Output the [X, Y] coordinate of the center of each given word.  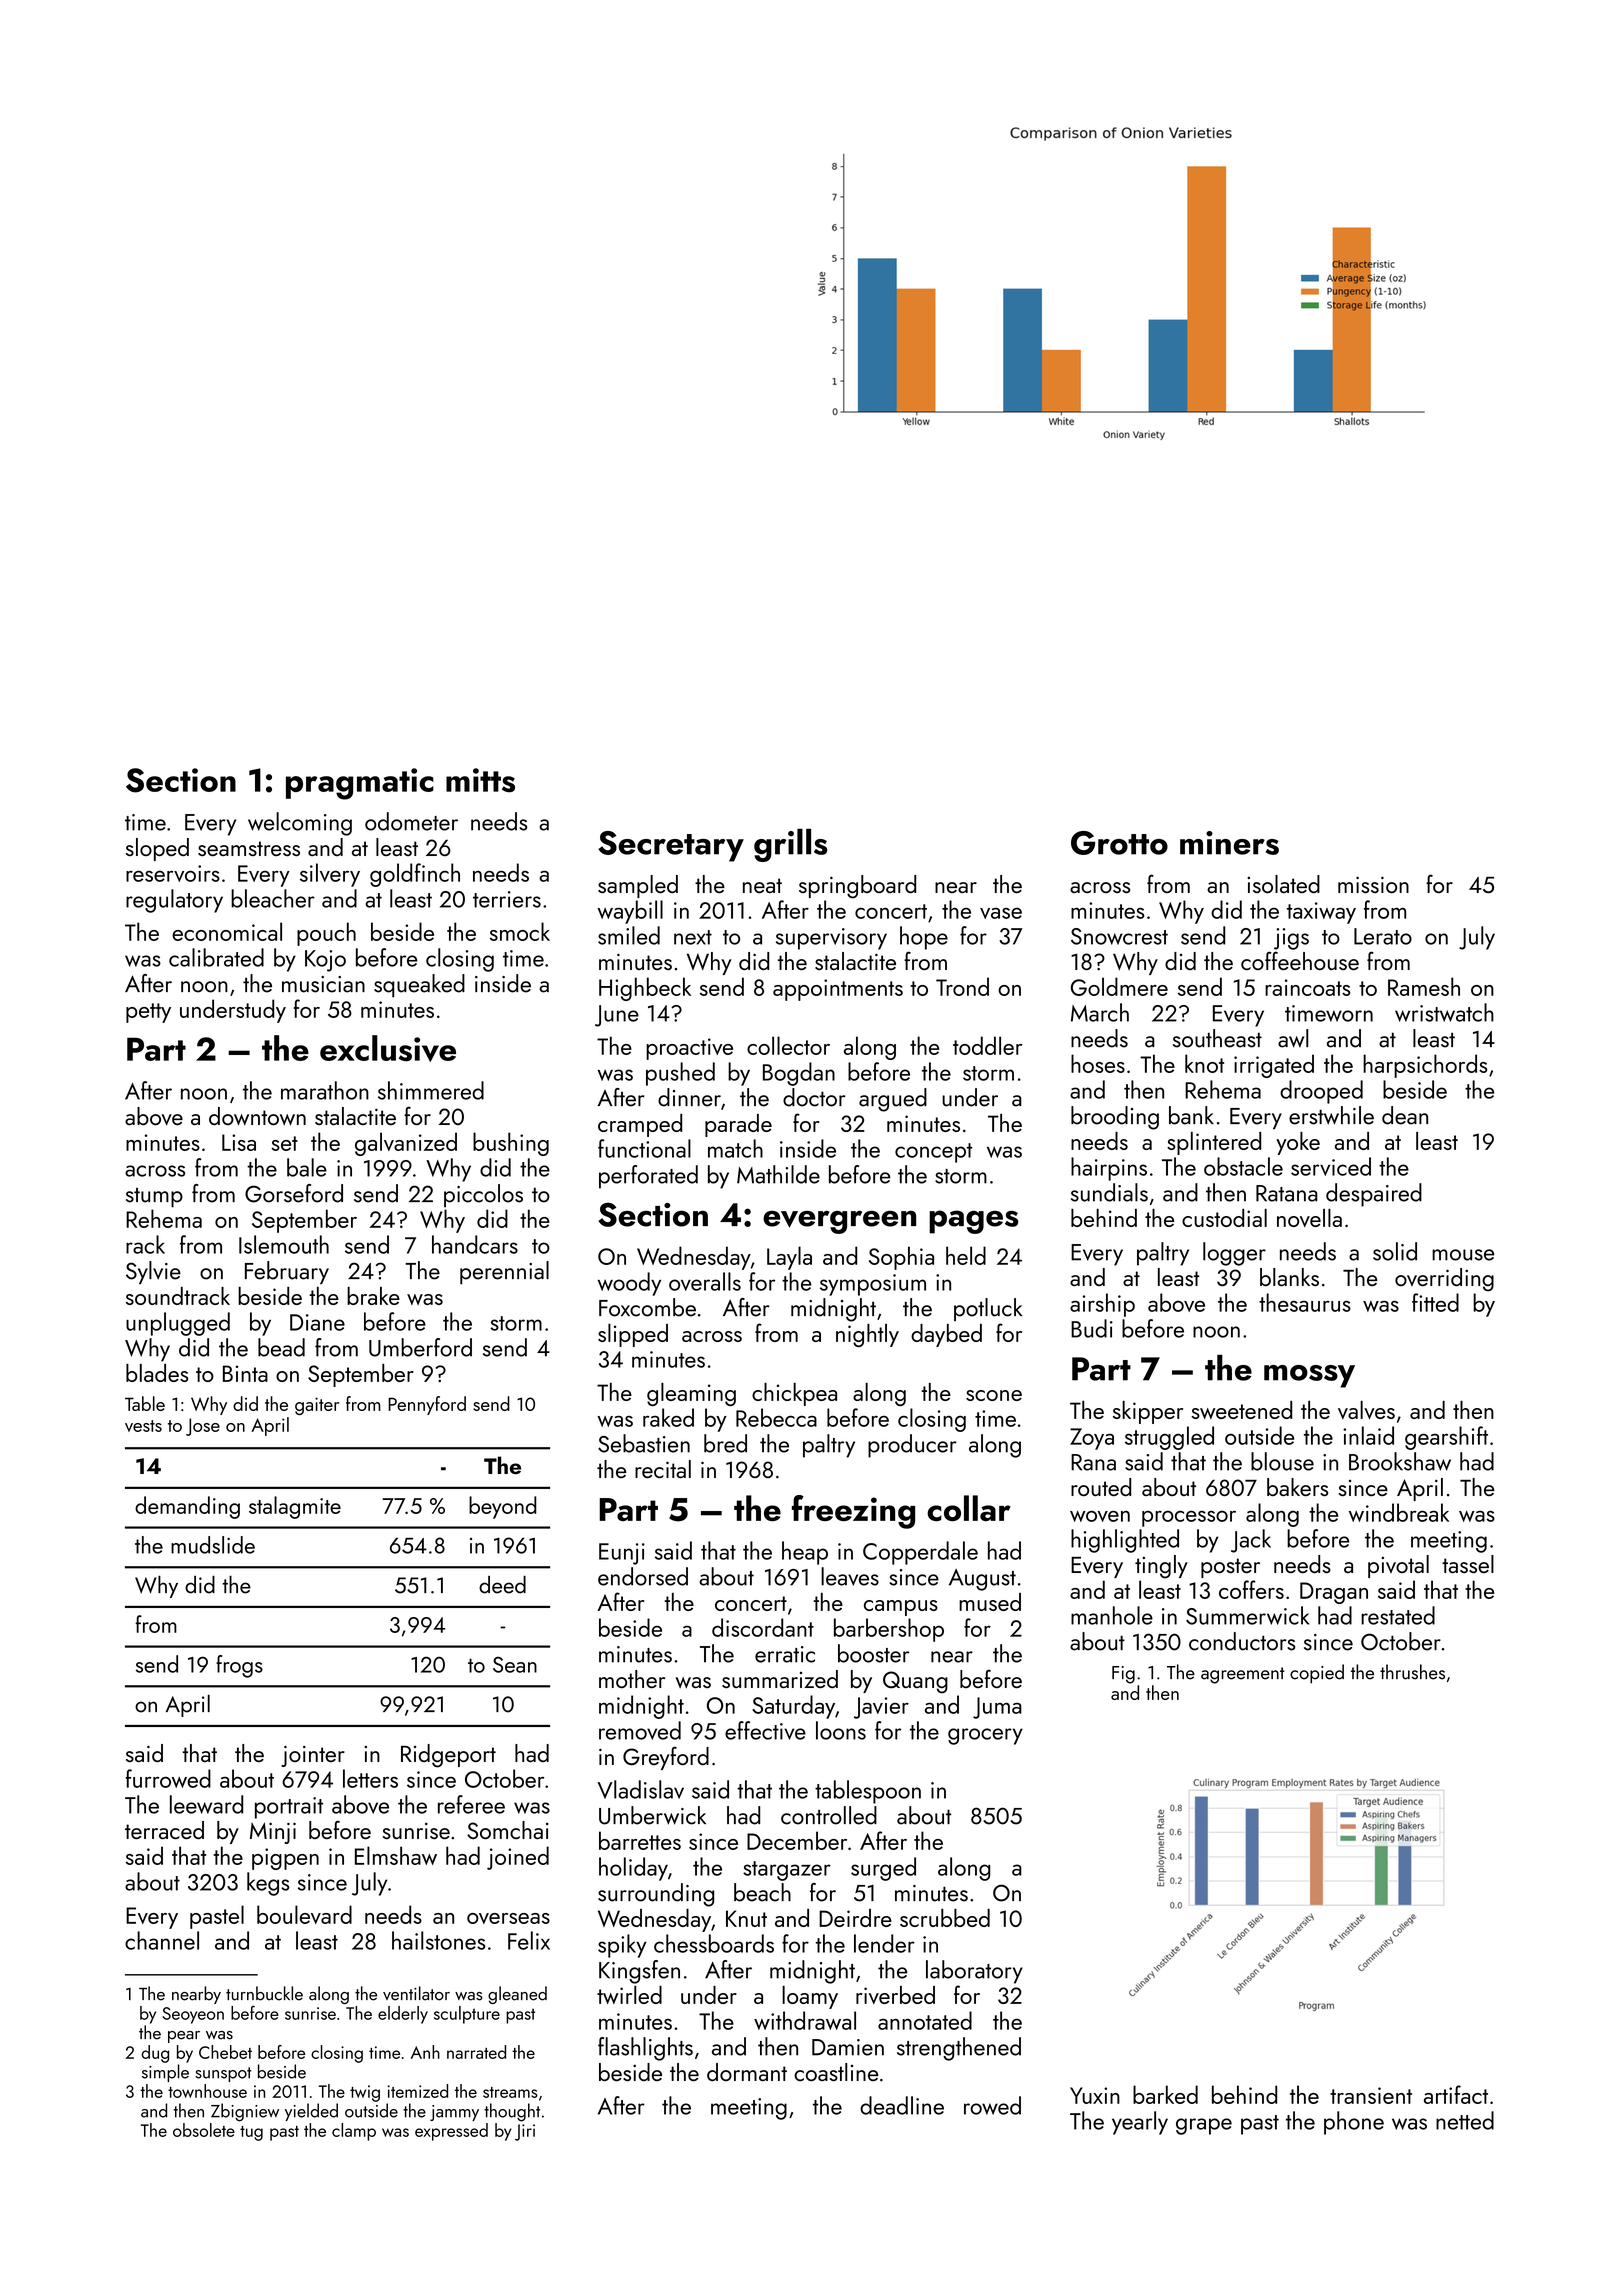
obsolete [204, 2130]
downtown [257, 1116]
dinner [689, 1097]
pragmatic [360, 784]
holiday [633, 1869]
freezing [853, 1512]
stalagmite [295, 1507]
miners [1229, 843]
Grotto [1119, 843]
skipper [1148, 1412]
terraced [164, 1830]
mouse [1463, 1255]
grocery [985, 1736]
